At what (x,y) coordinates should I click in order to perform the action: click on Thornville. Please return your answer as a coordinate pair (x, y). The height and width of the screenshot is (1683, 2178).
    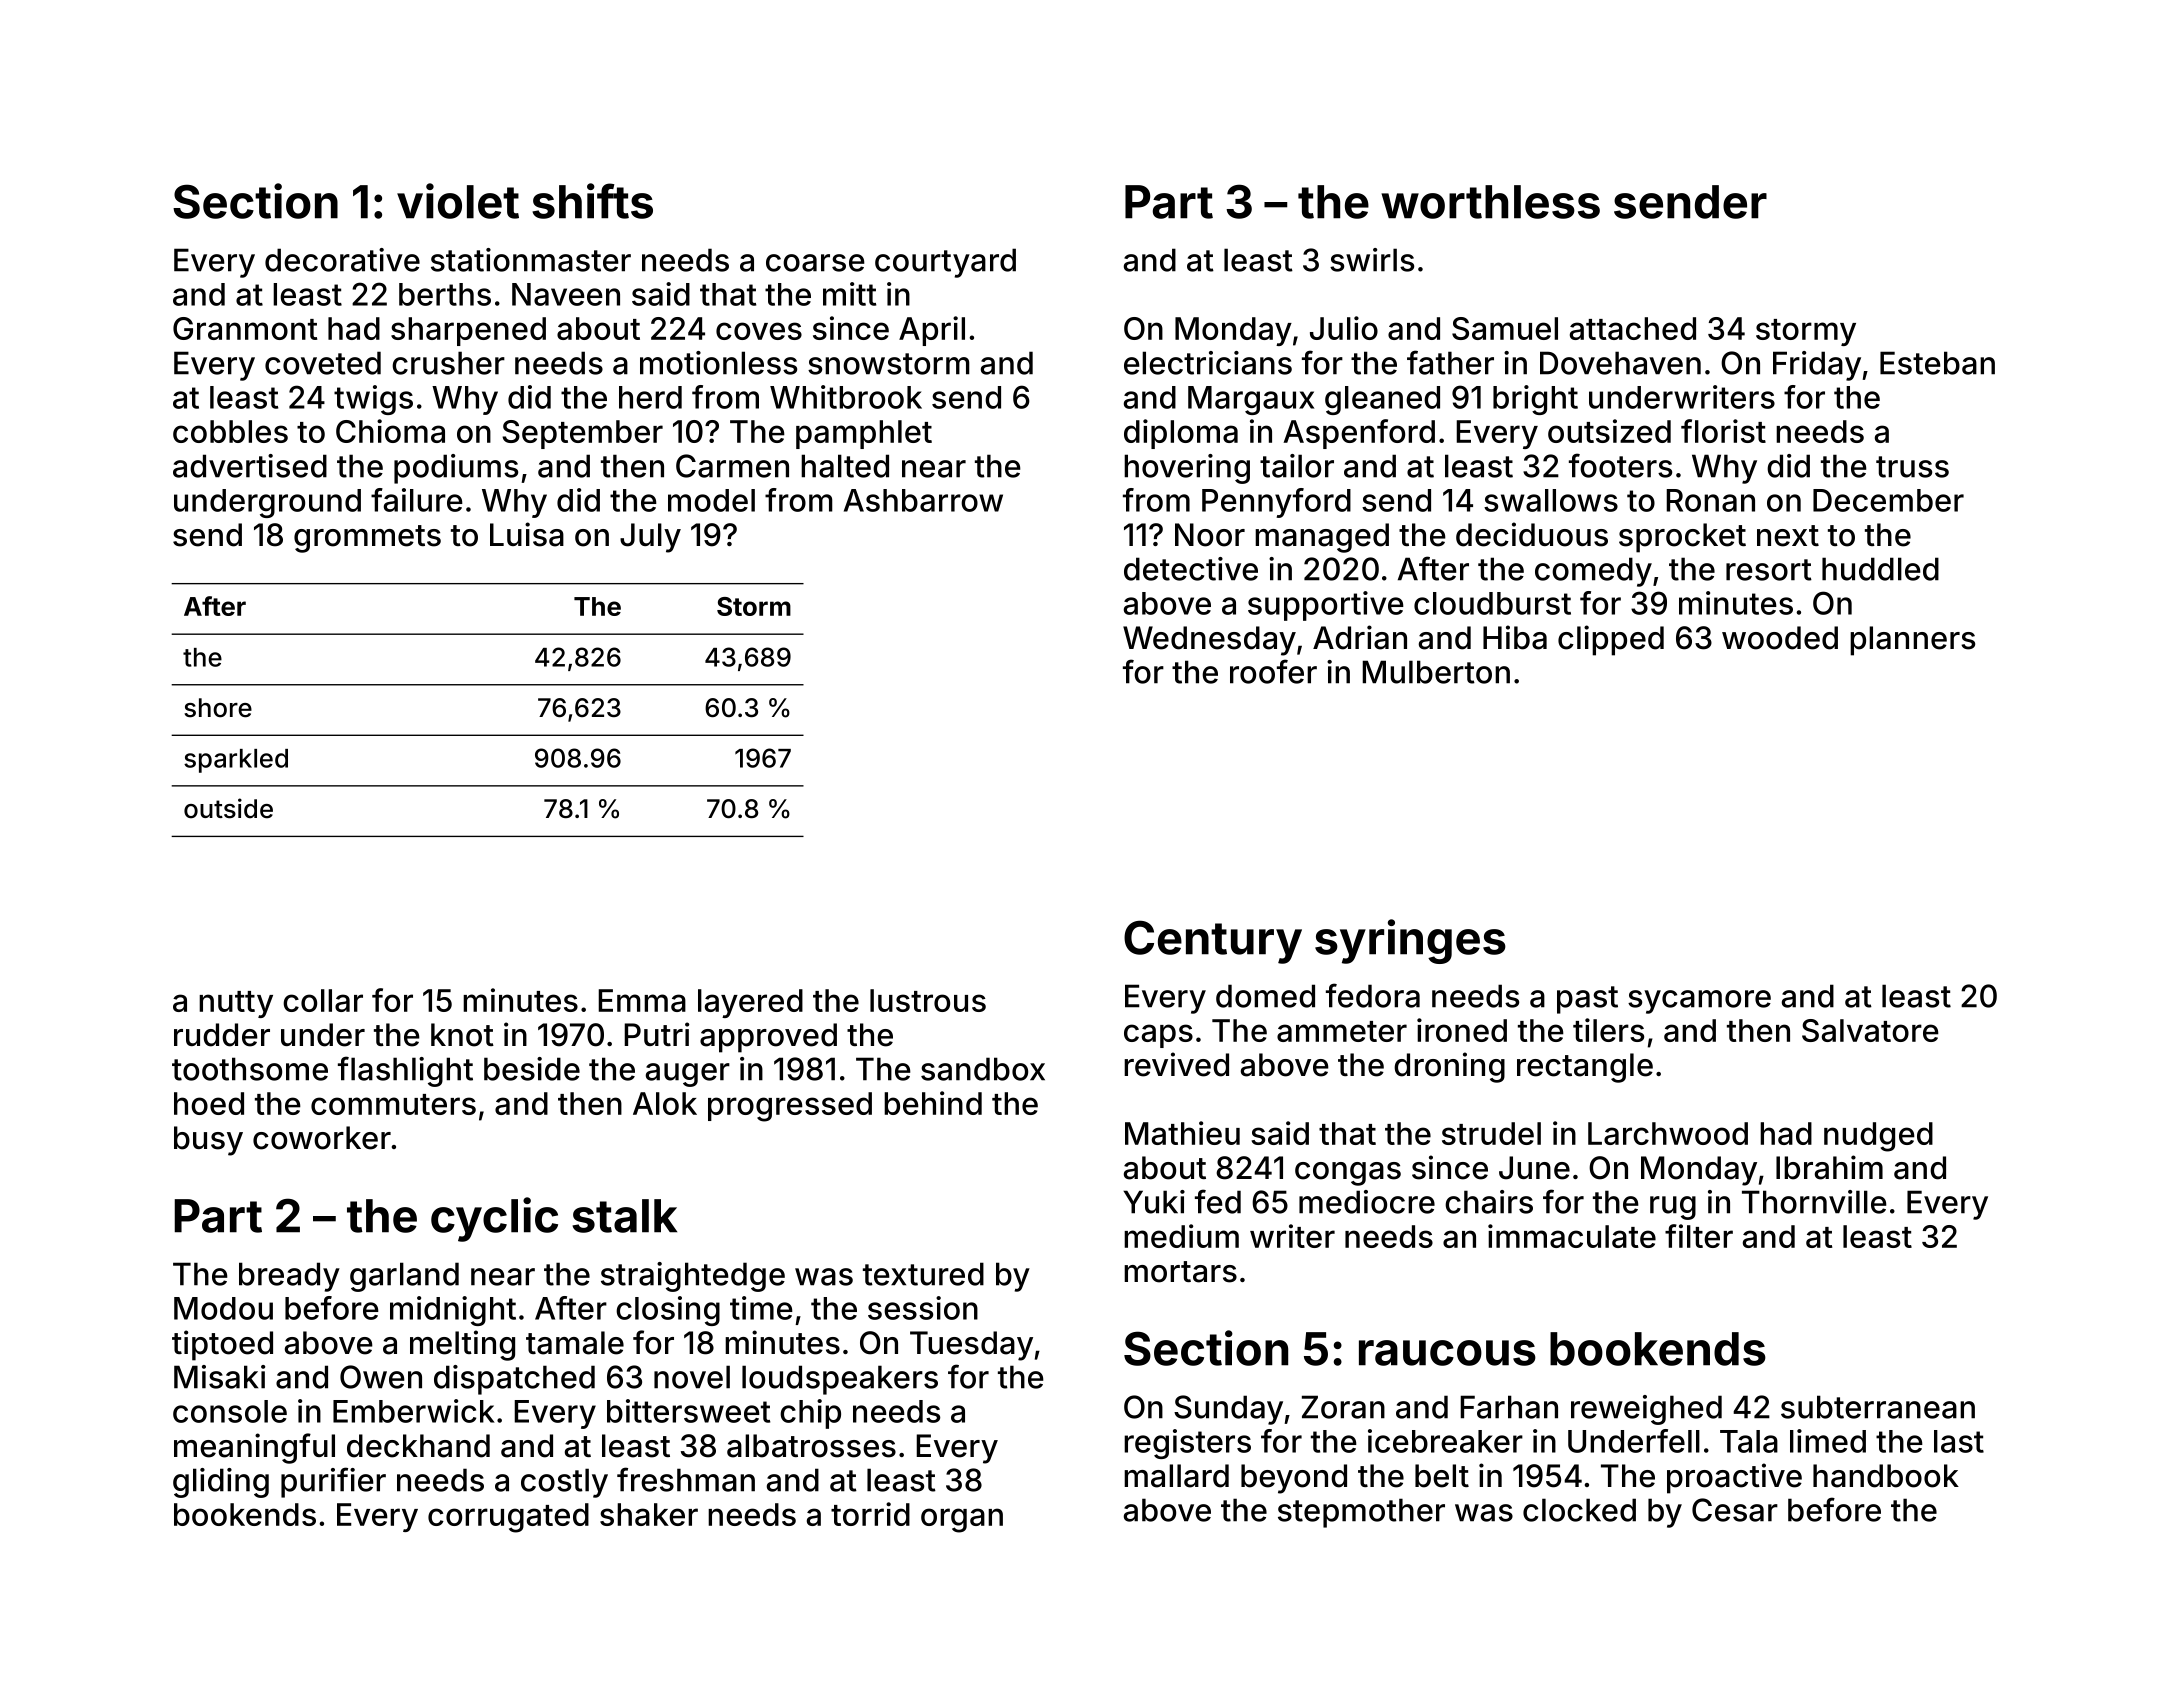
    Looking at the image, I should click on (1814, 1202).
